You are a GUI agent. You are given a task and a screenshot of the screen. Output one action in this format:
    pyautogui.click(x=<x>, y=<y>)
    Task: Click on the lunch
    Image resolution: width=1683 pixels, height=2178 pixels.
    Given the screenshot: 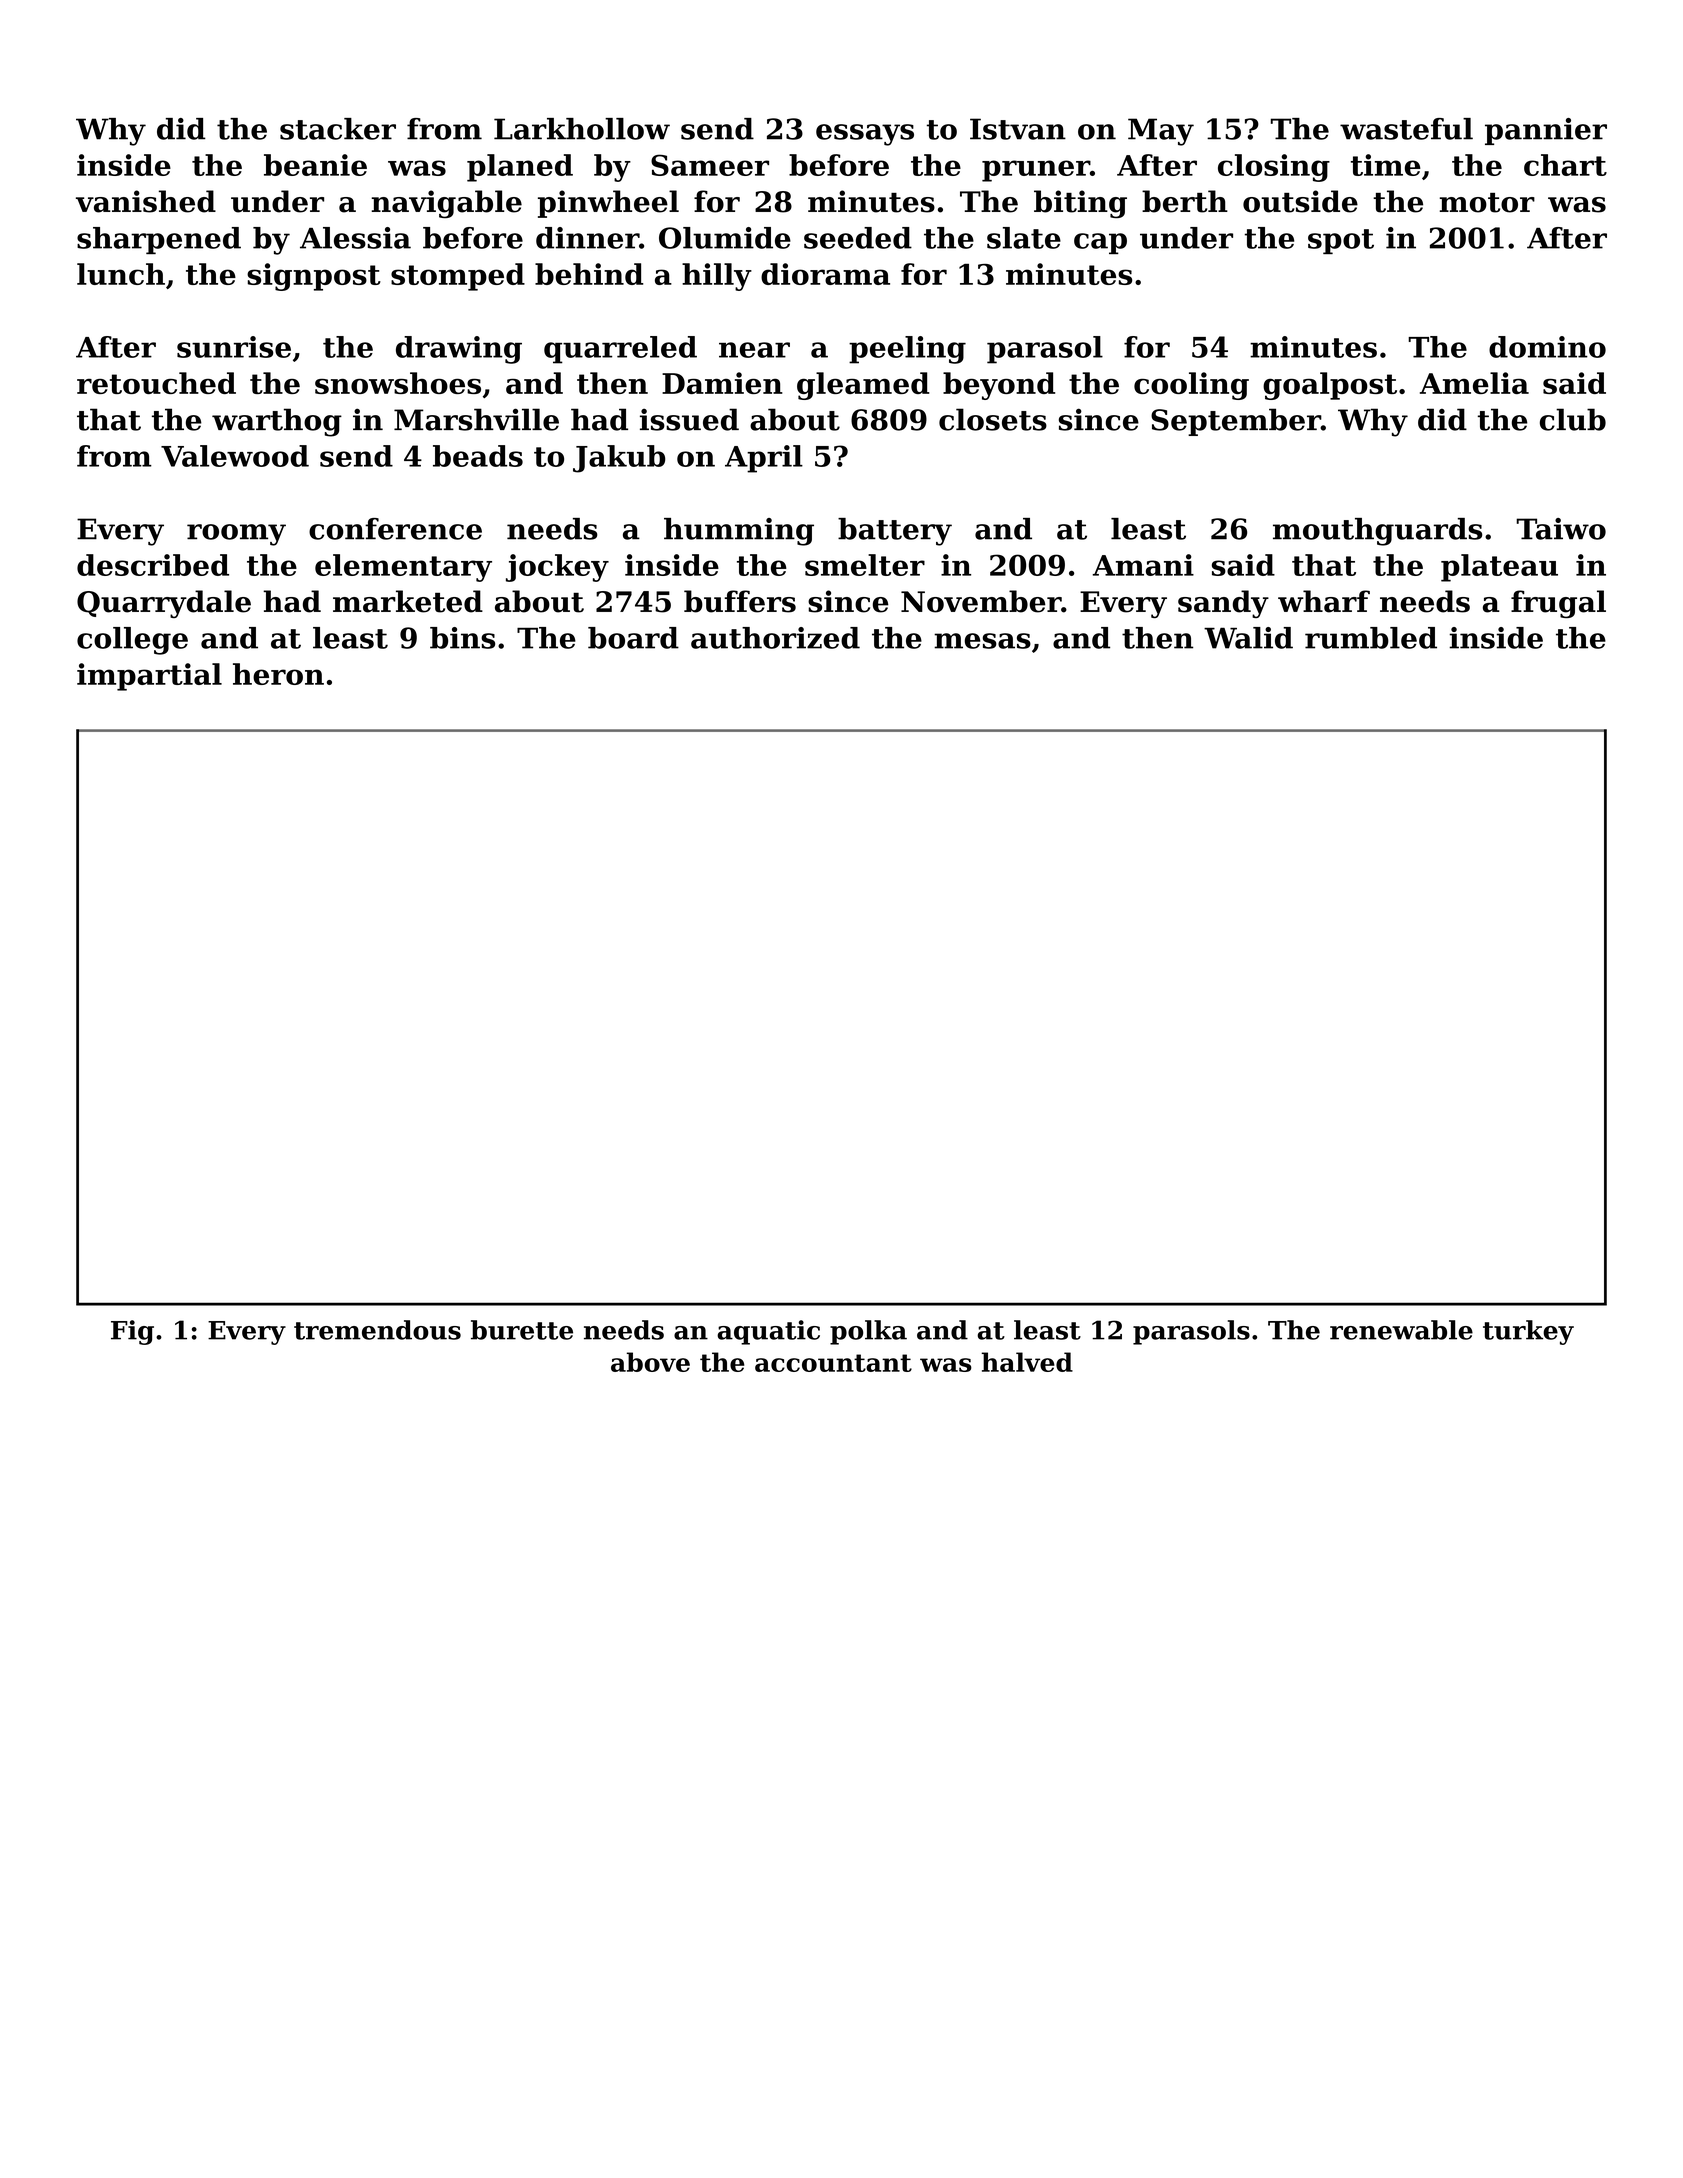 What is the action you would take?
    pyautogui.click(x=121, y=274)
